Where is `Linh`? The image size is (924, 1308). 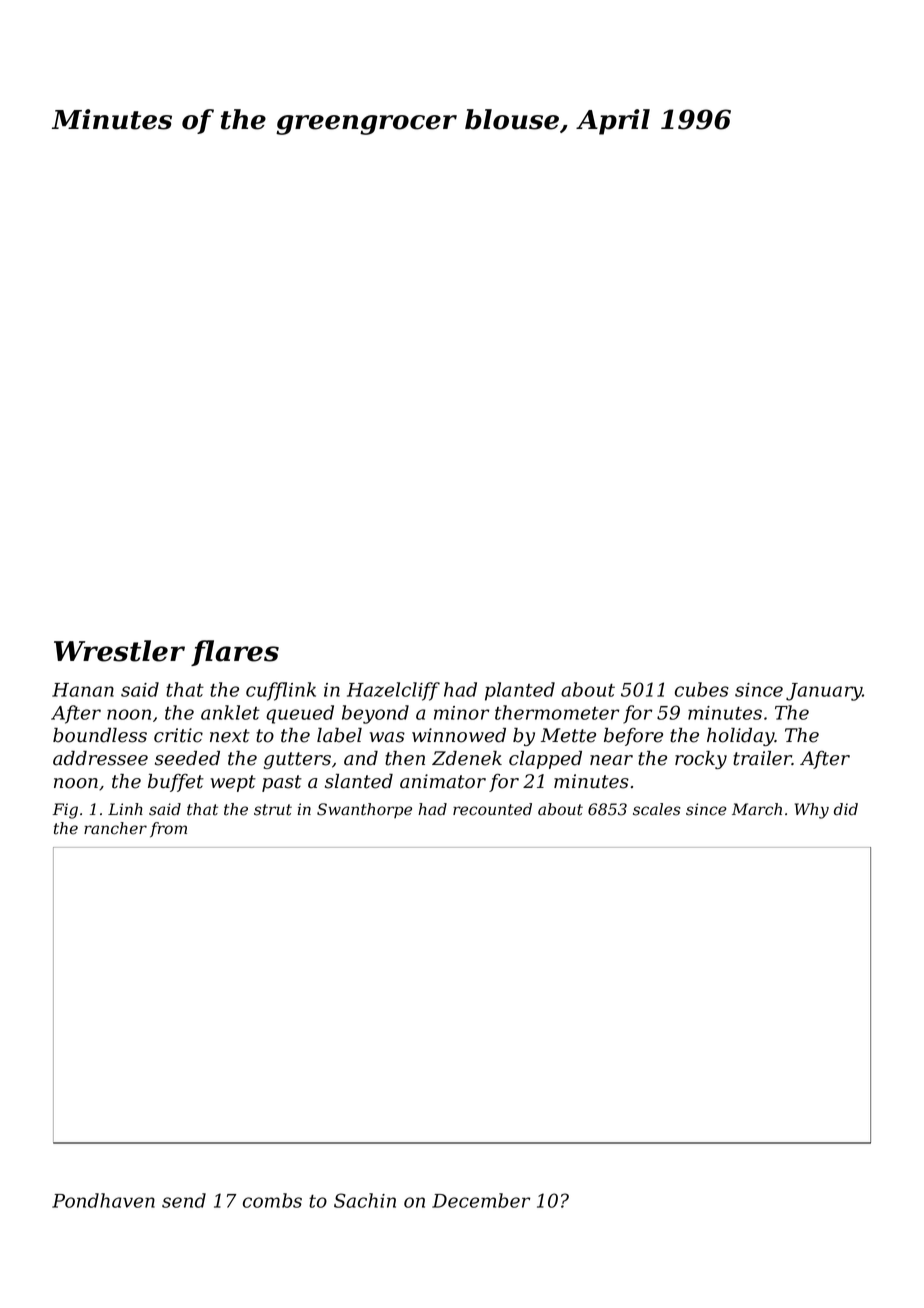 Linh is located at coordinates (125, 809).
